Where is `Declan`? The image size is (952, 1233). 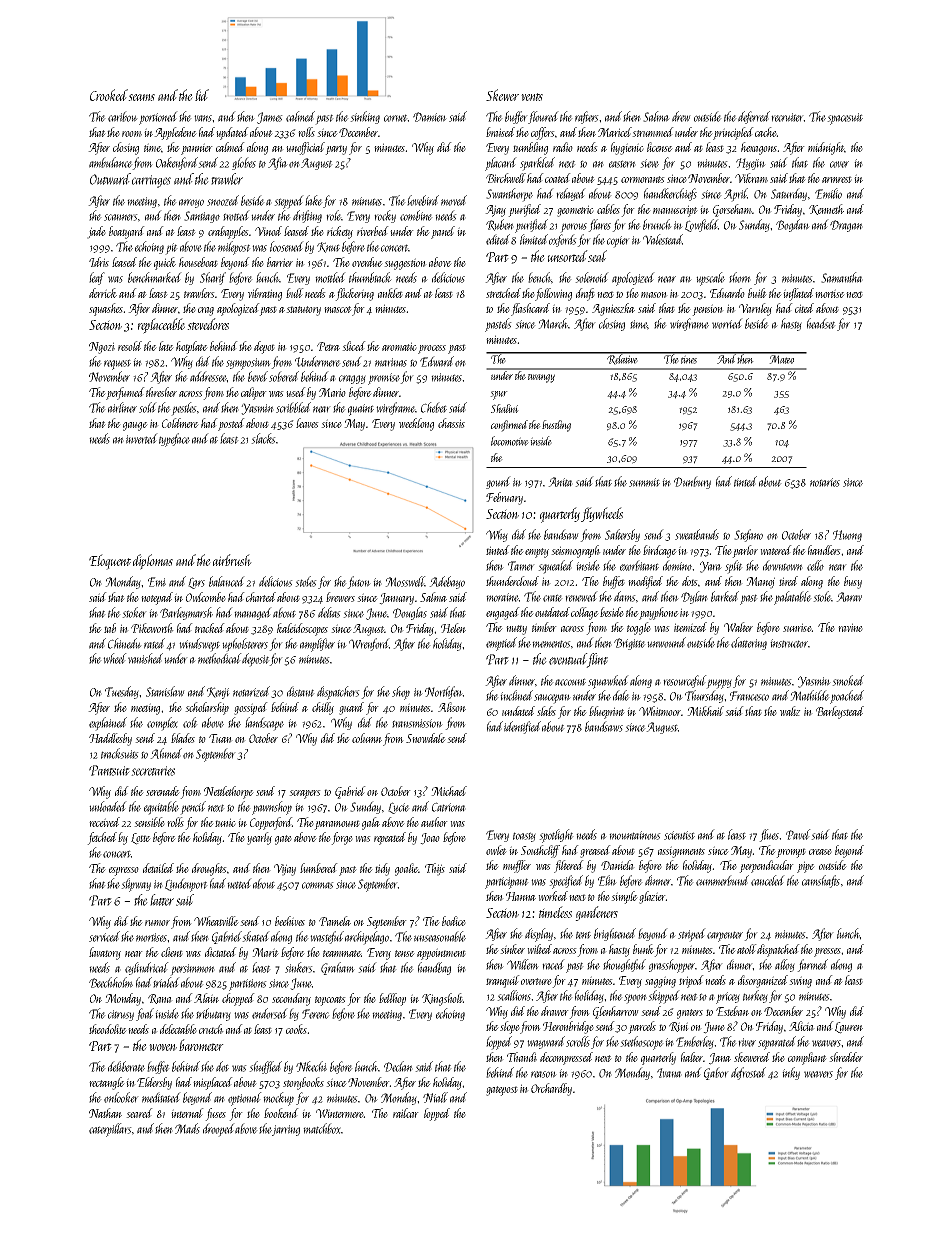
Declan is located at coordinates (398, 1066).
